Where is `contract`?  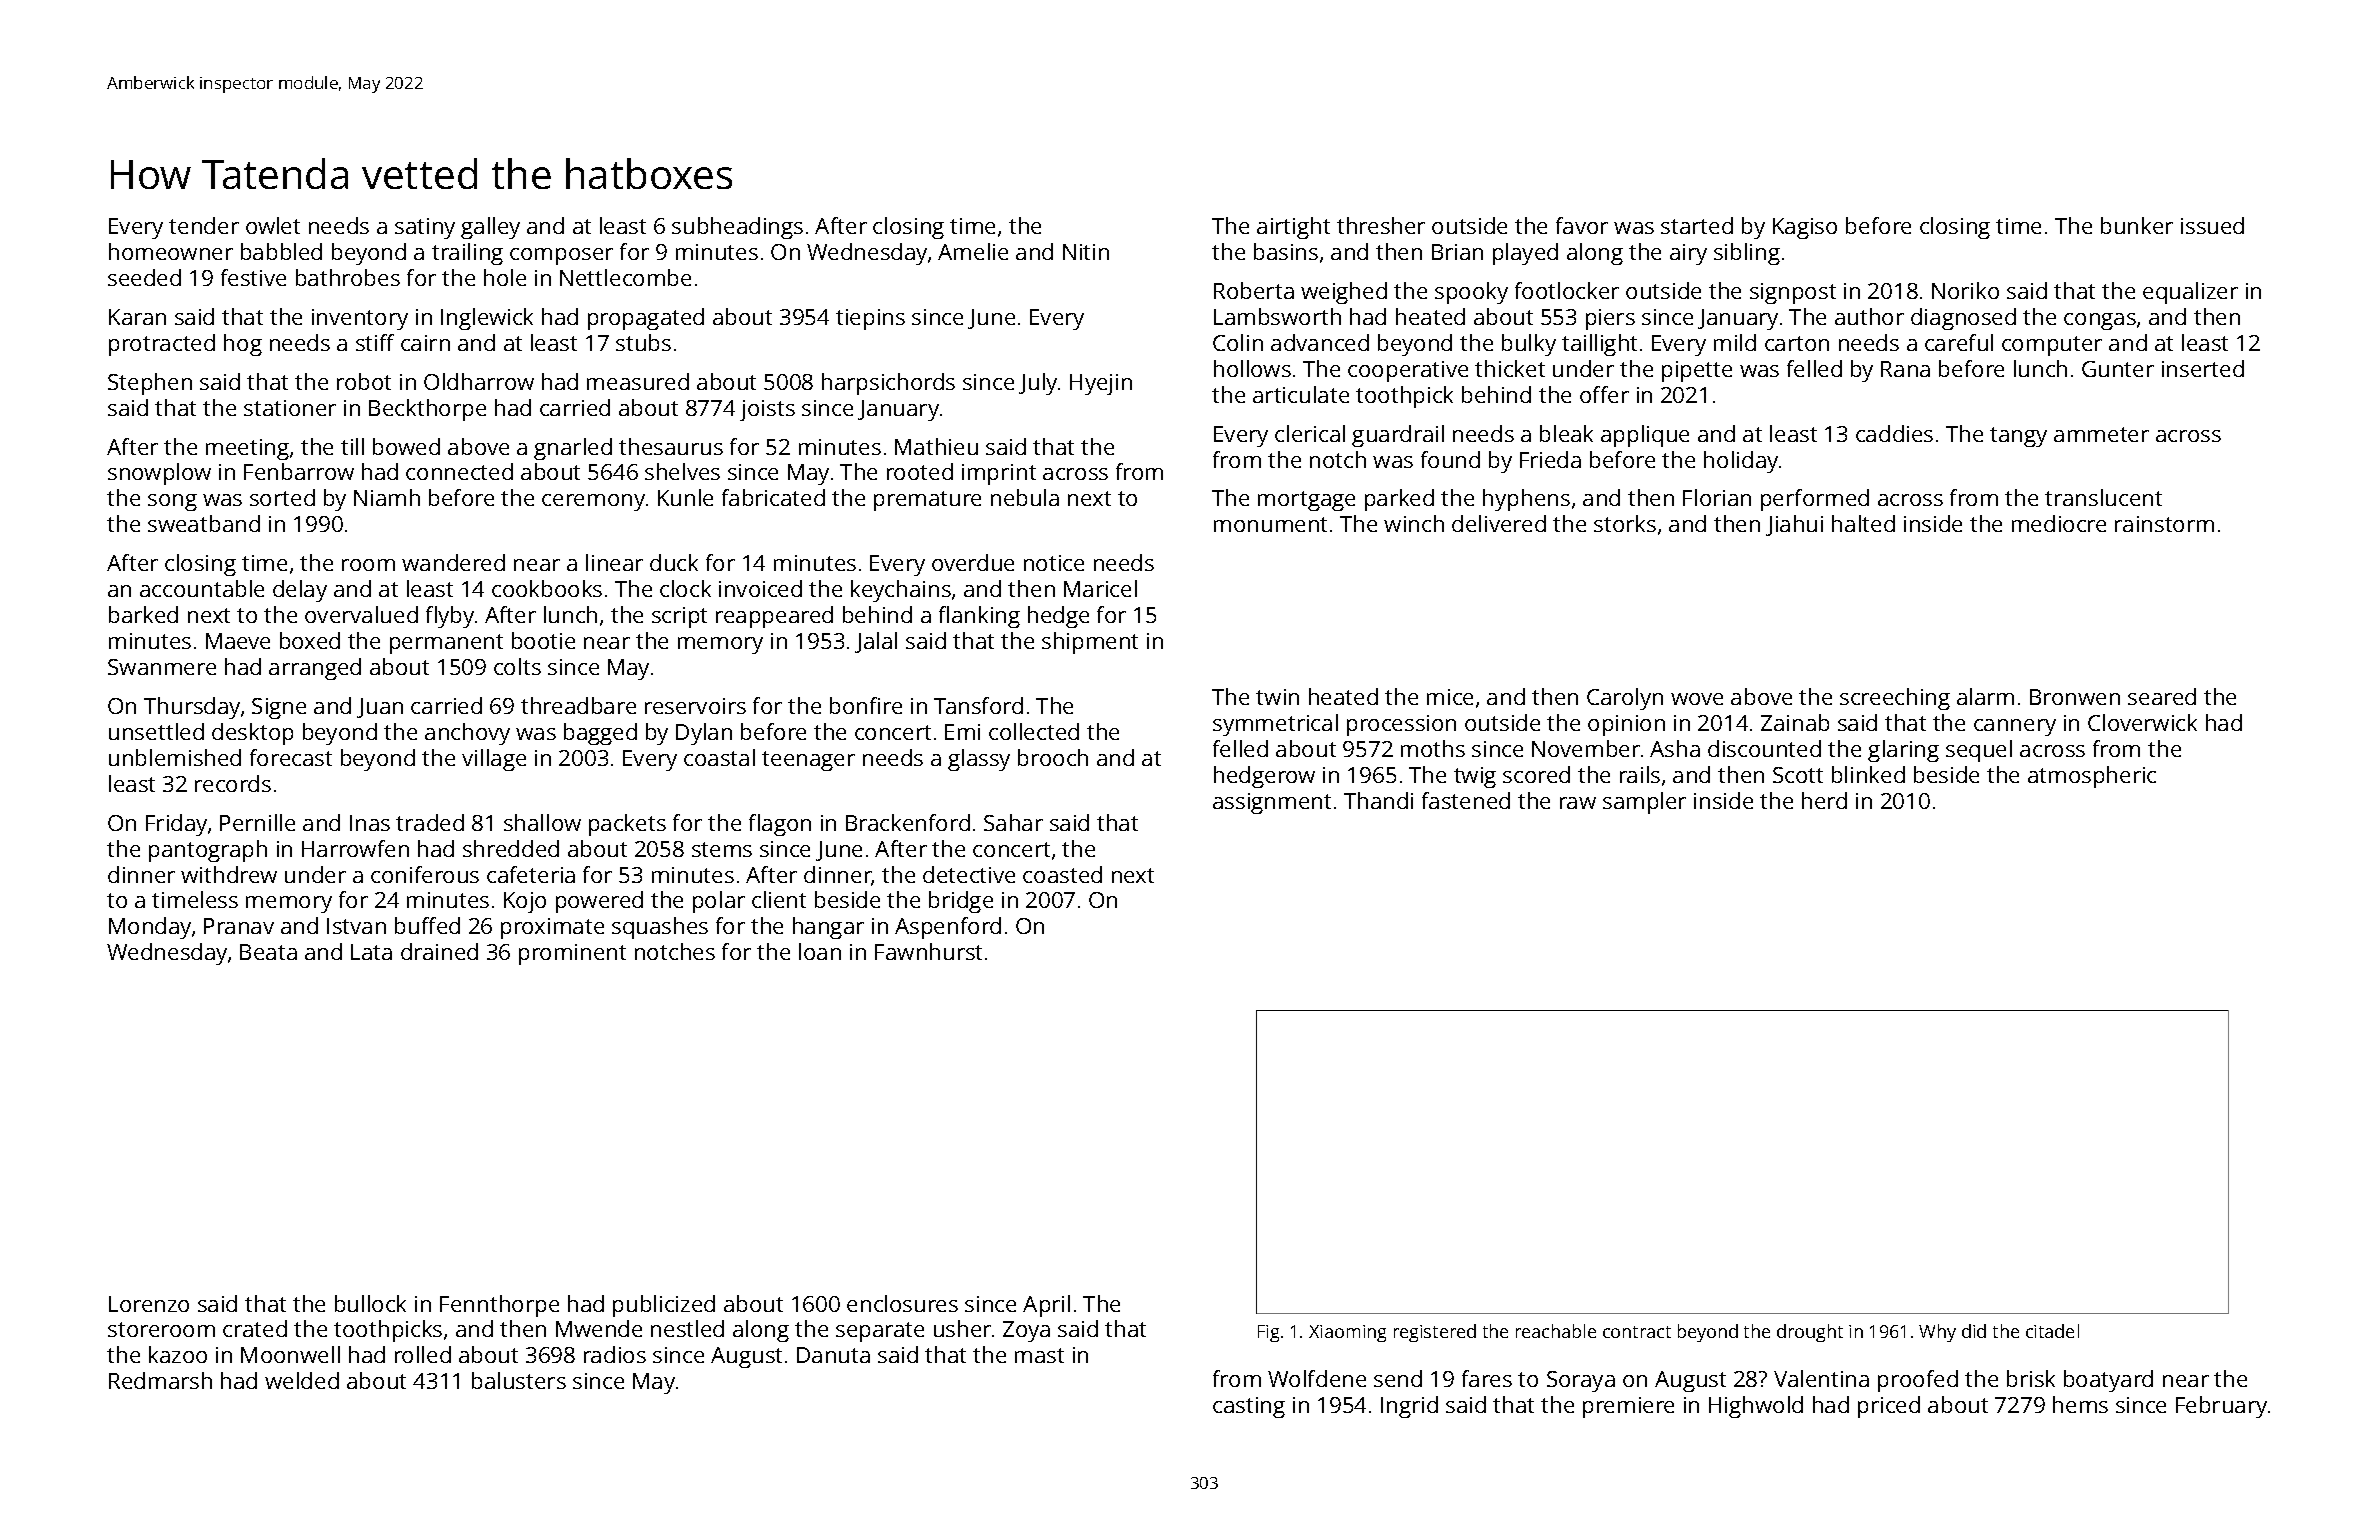
contract is located at coordinates (1637, 1332).
